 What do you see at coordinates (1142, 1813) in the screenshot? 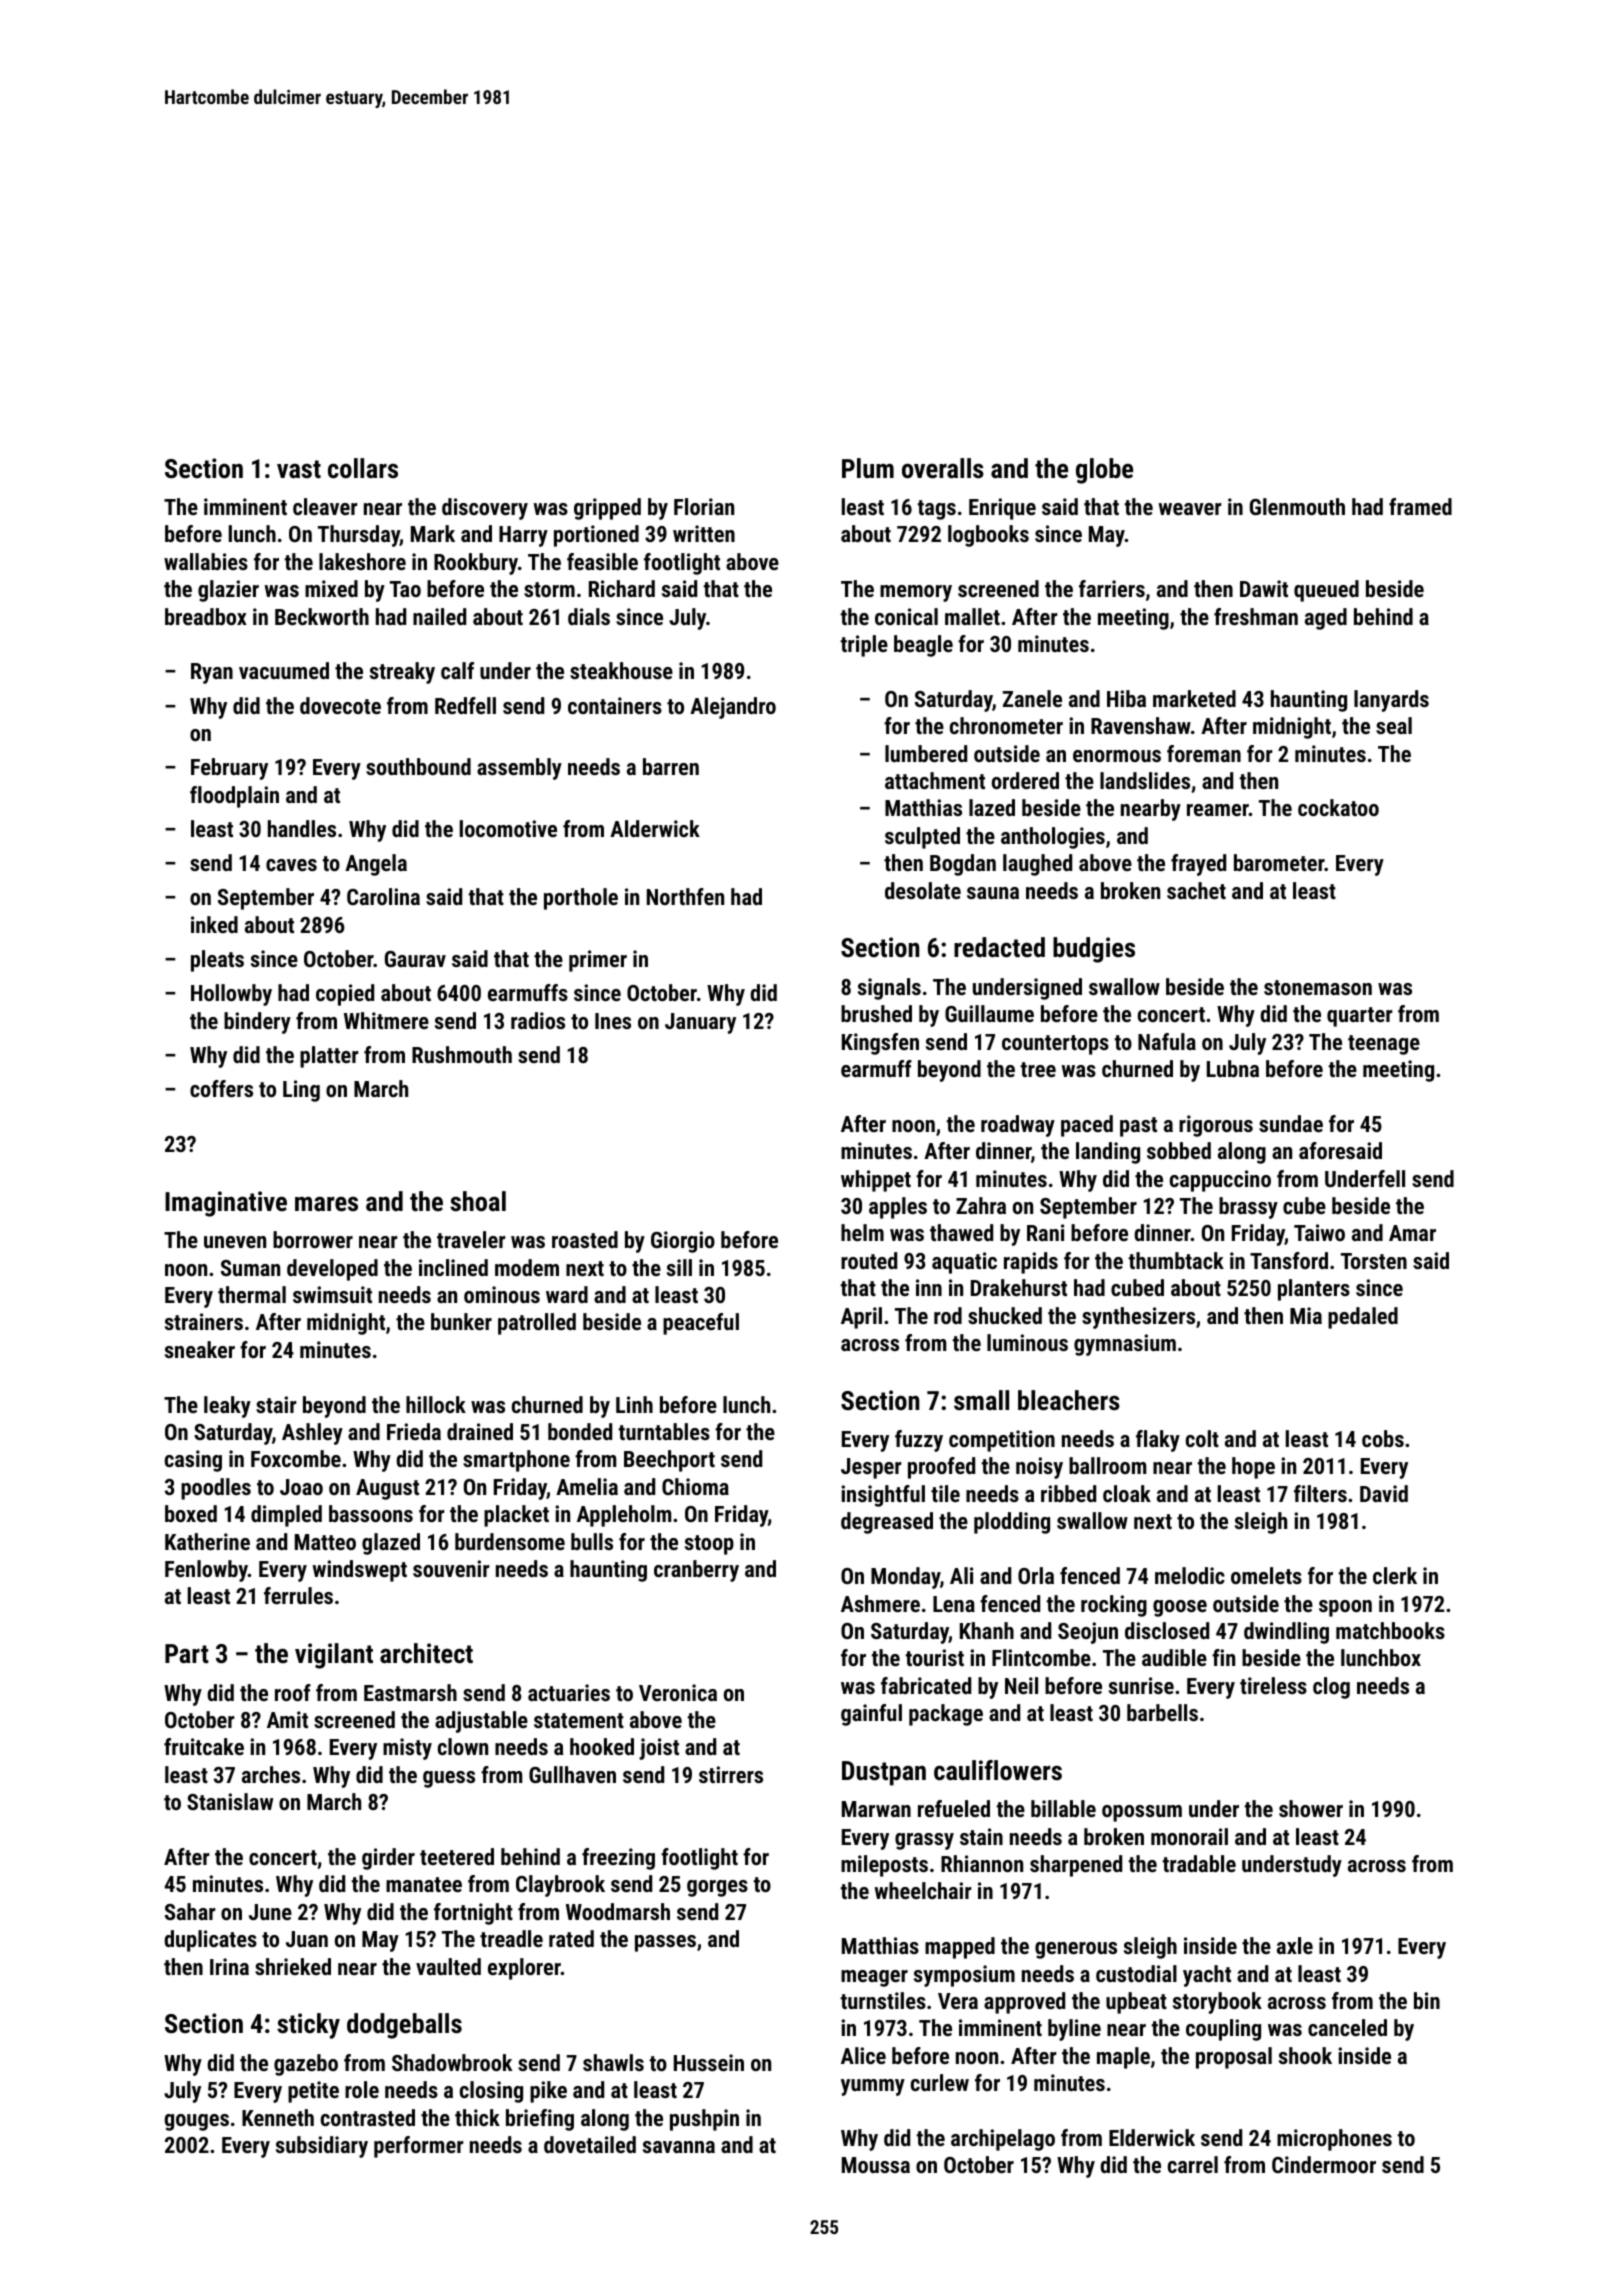
I see `opossum` at bounding box center [1142, 1813].
